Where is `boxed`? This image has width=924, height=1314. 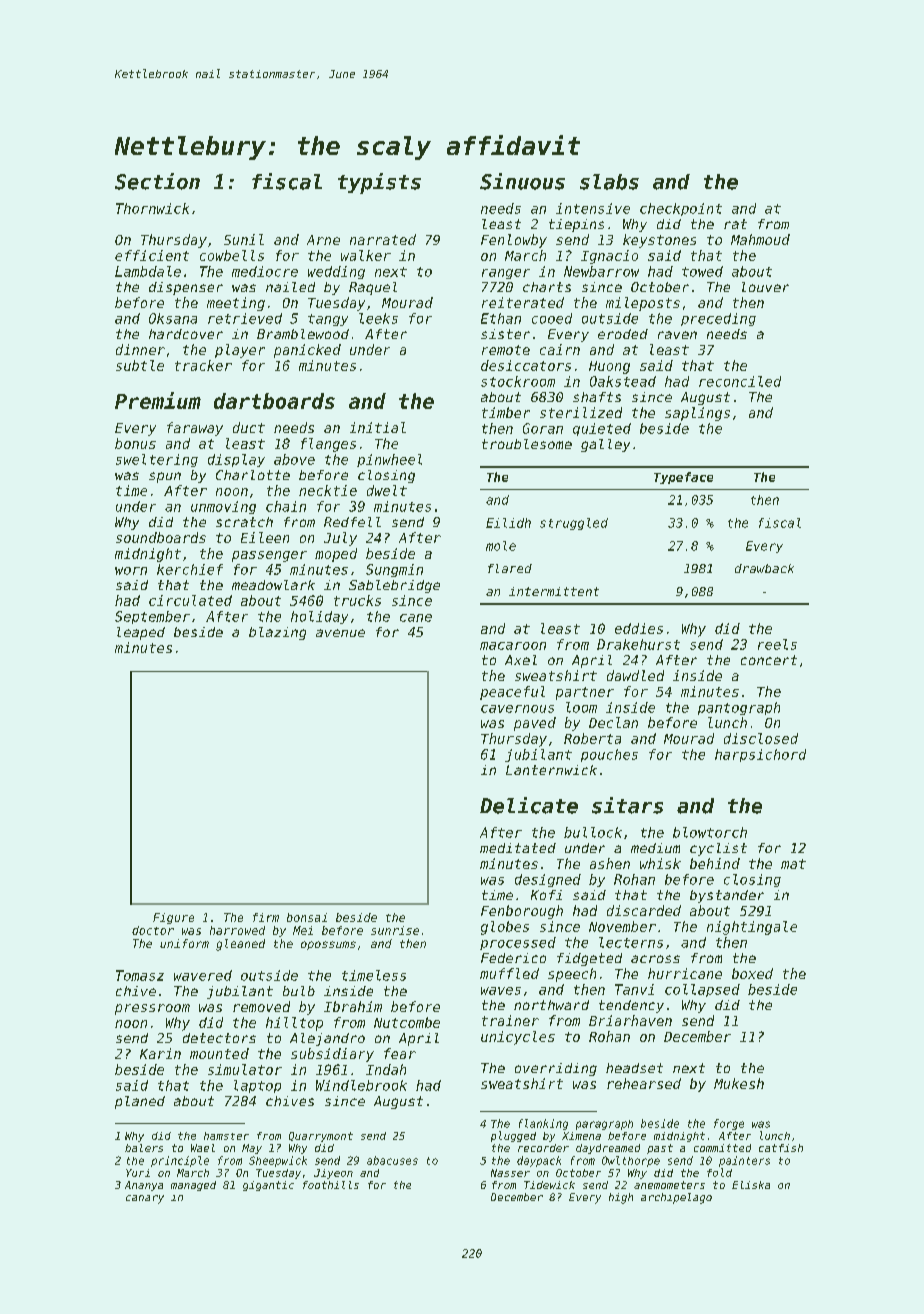 boxed is located at coordinates (752, 973).
